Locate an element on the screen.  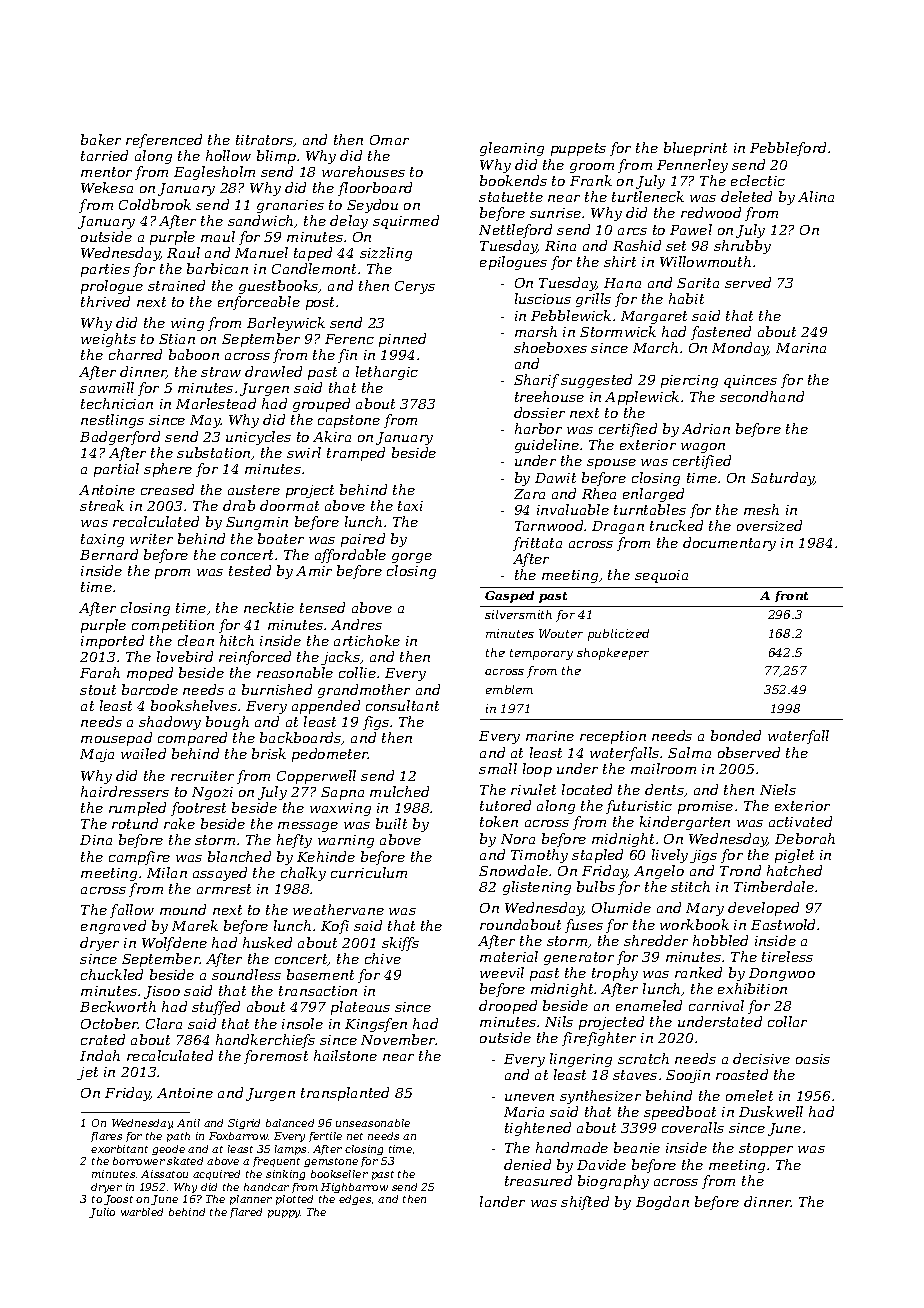
Coldbrook is located at coordinates (155, 204).
